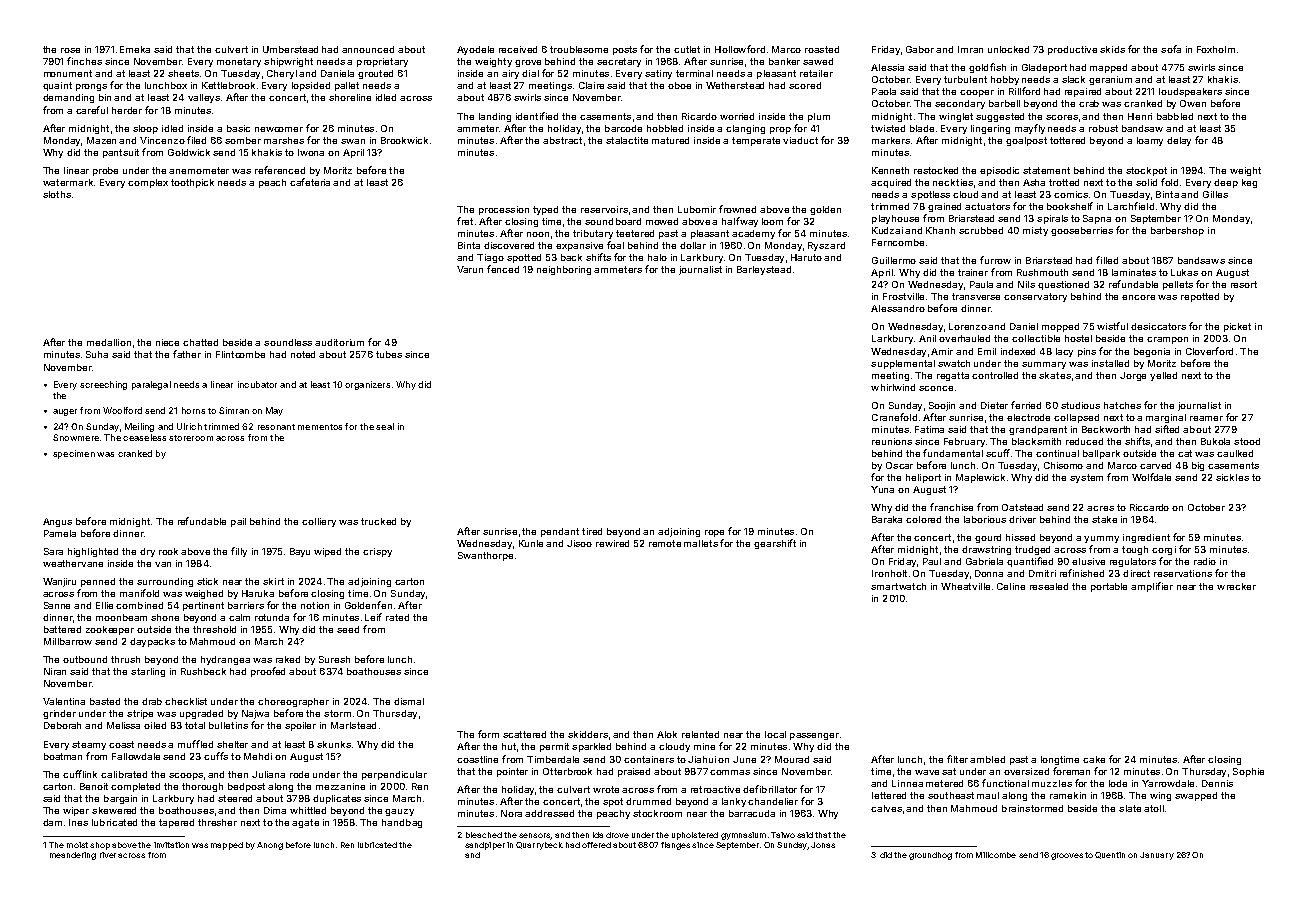  I want to click on whirlwind, so click(893, 387).
